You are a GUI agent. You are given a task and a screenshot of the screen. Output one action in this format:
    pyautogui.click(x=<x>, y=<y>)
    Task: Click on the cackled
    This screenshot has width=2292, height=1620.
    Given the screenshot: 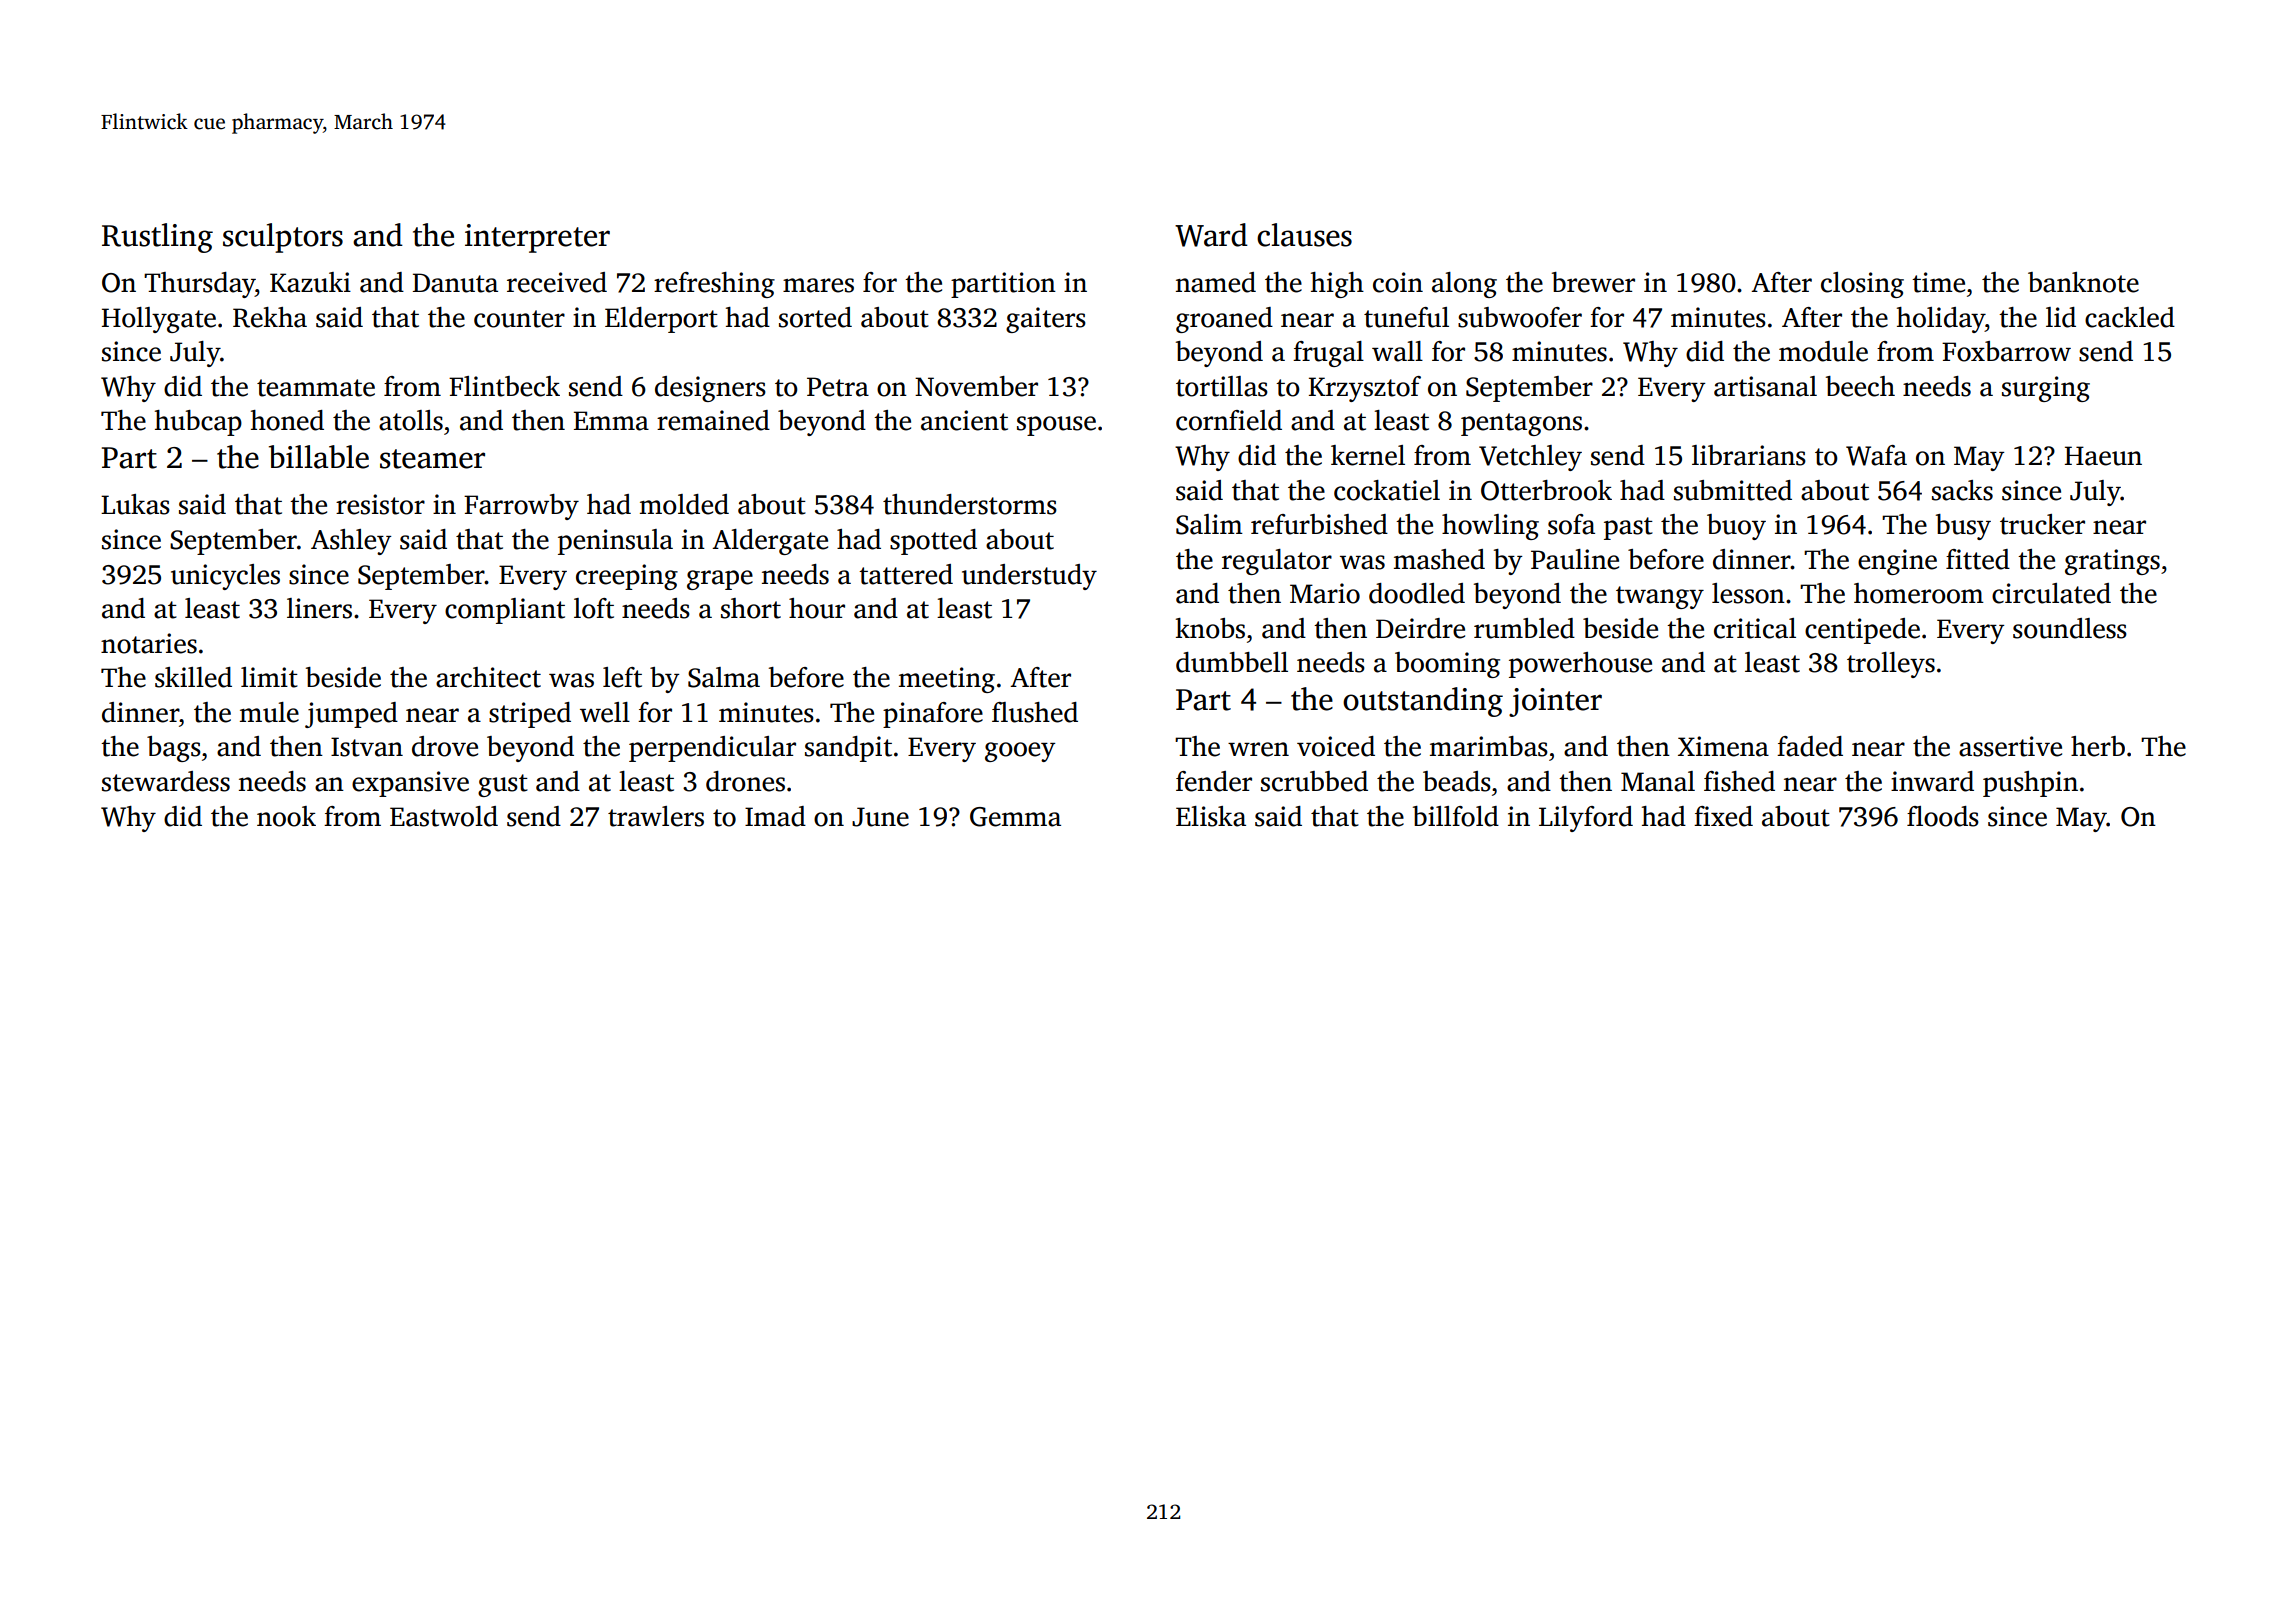 What is the action you would take?
    pyautogui.click(x=2130, y=317)
